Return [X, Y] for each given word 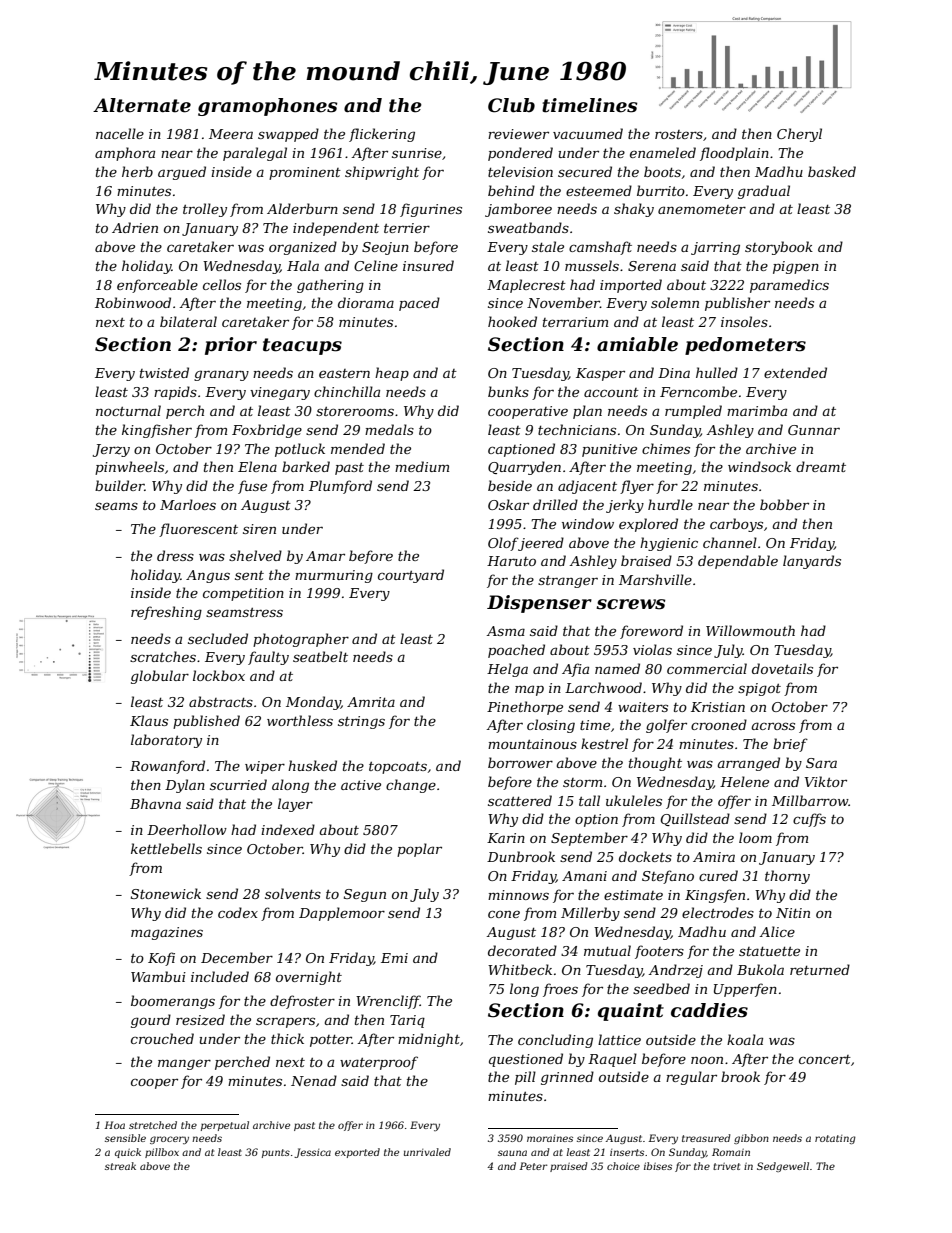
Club [511, 105]
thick [287, 1038]
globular [160, 677]
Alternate [142, 105]
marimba [757, 410]
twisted [164, 372]
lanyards [812, 562]
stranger [568, 582]
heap [392, 374]
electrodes [718, 912]
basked [832, 171]
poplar [419, 850]
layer [295, 805]
